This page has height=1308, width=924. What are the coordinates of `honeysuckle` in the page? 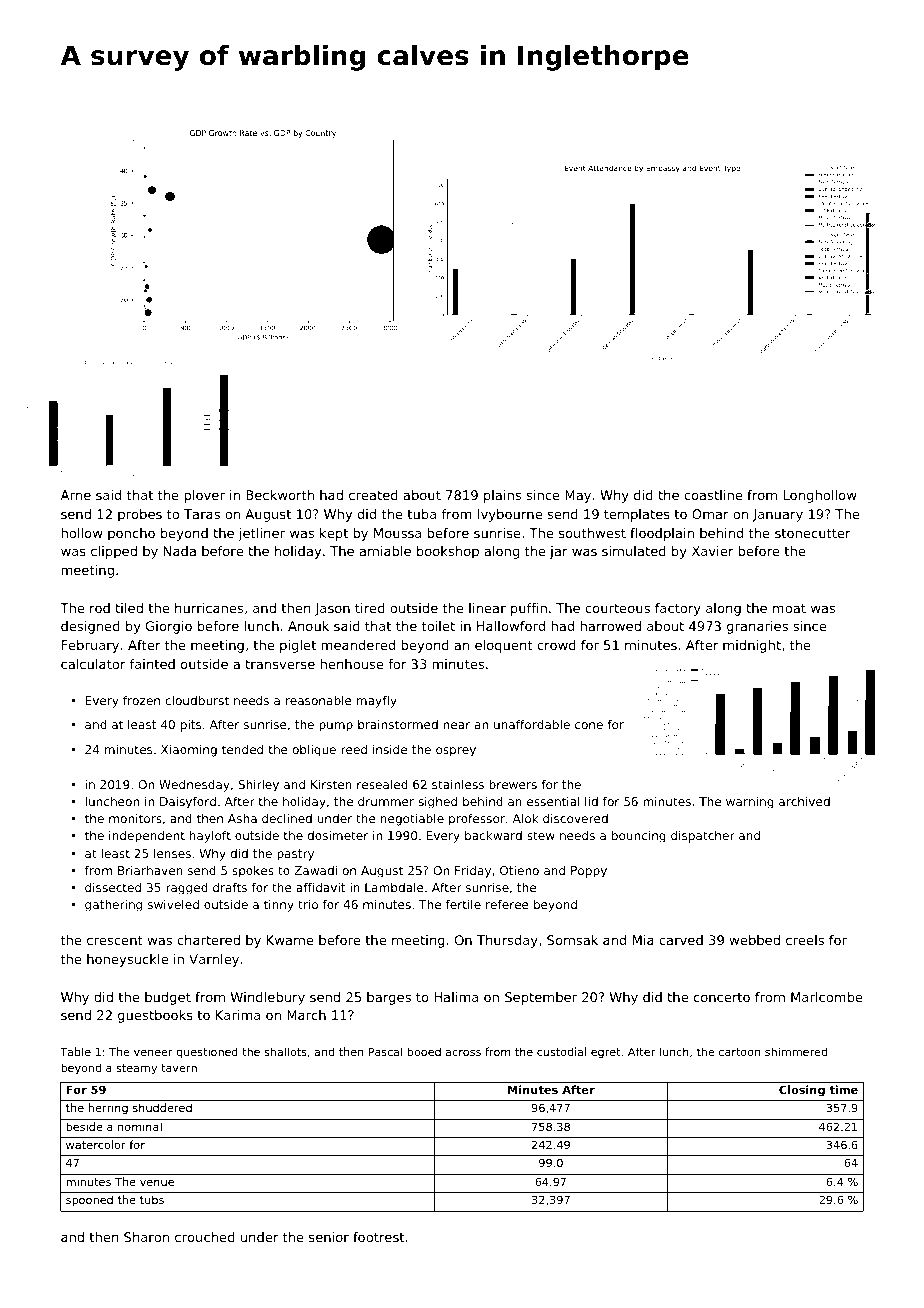 It's located at (127, 960).
